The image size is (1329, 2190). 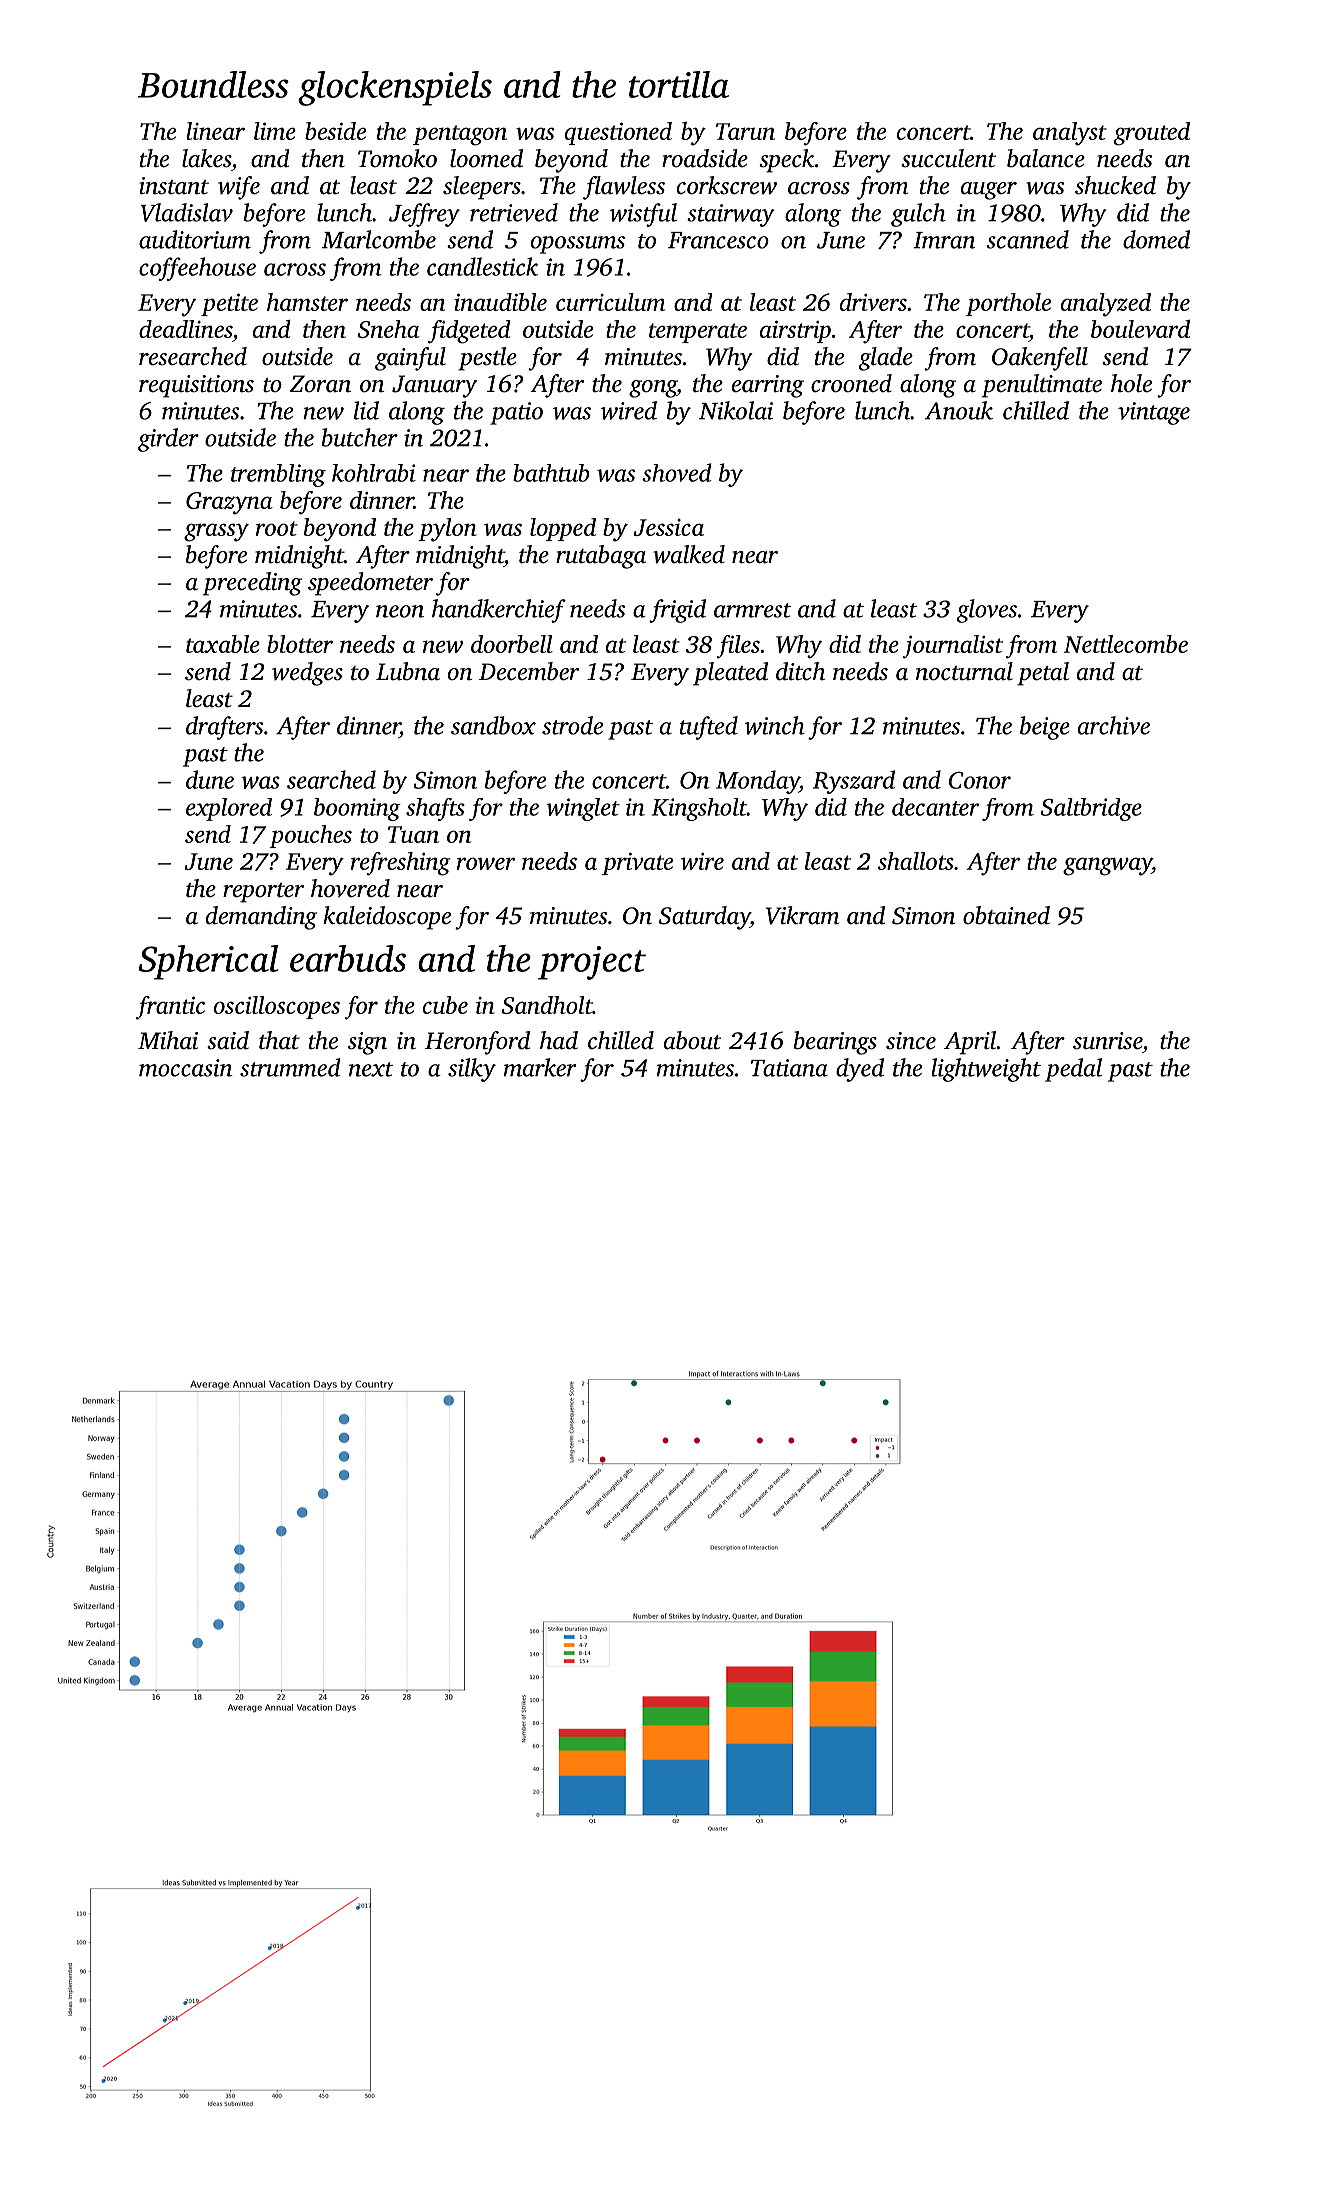 I want to click on glockenspiels, so click(x=395, y=88).
